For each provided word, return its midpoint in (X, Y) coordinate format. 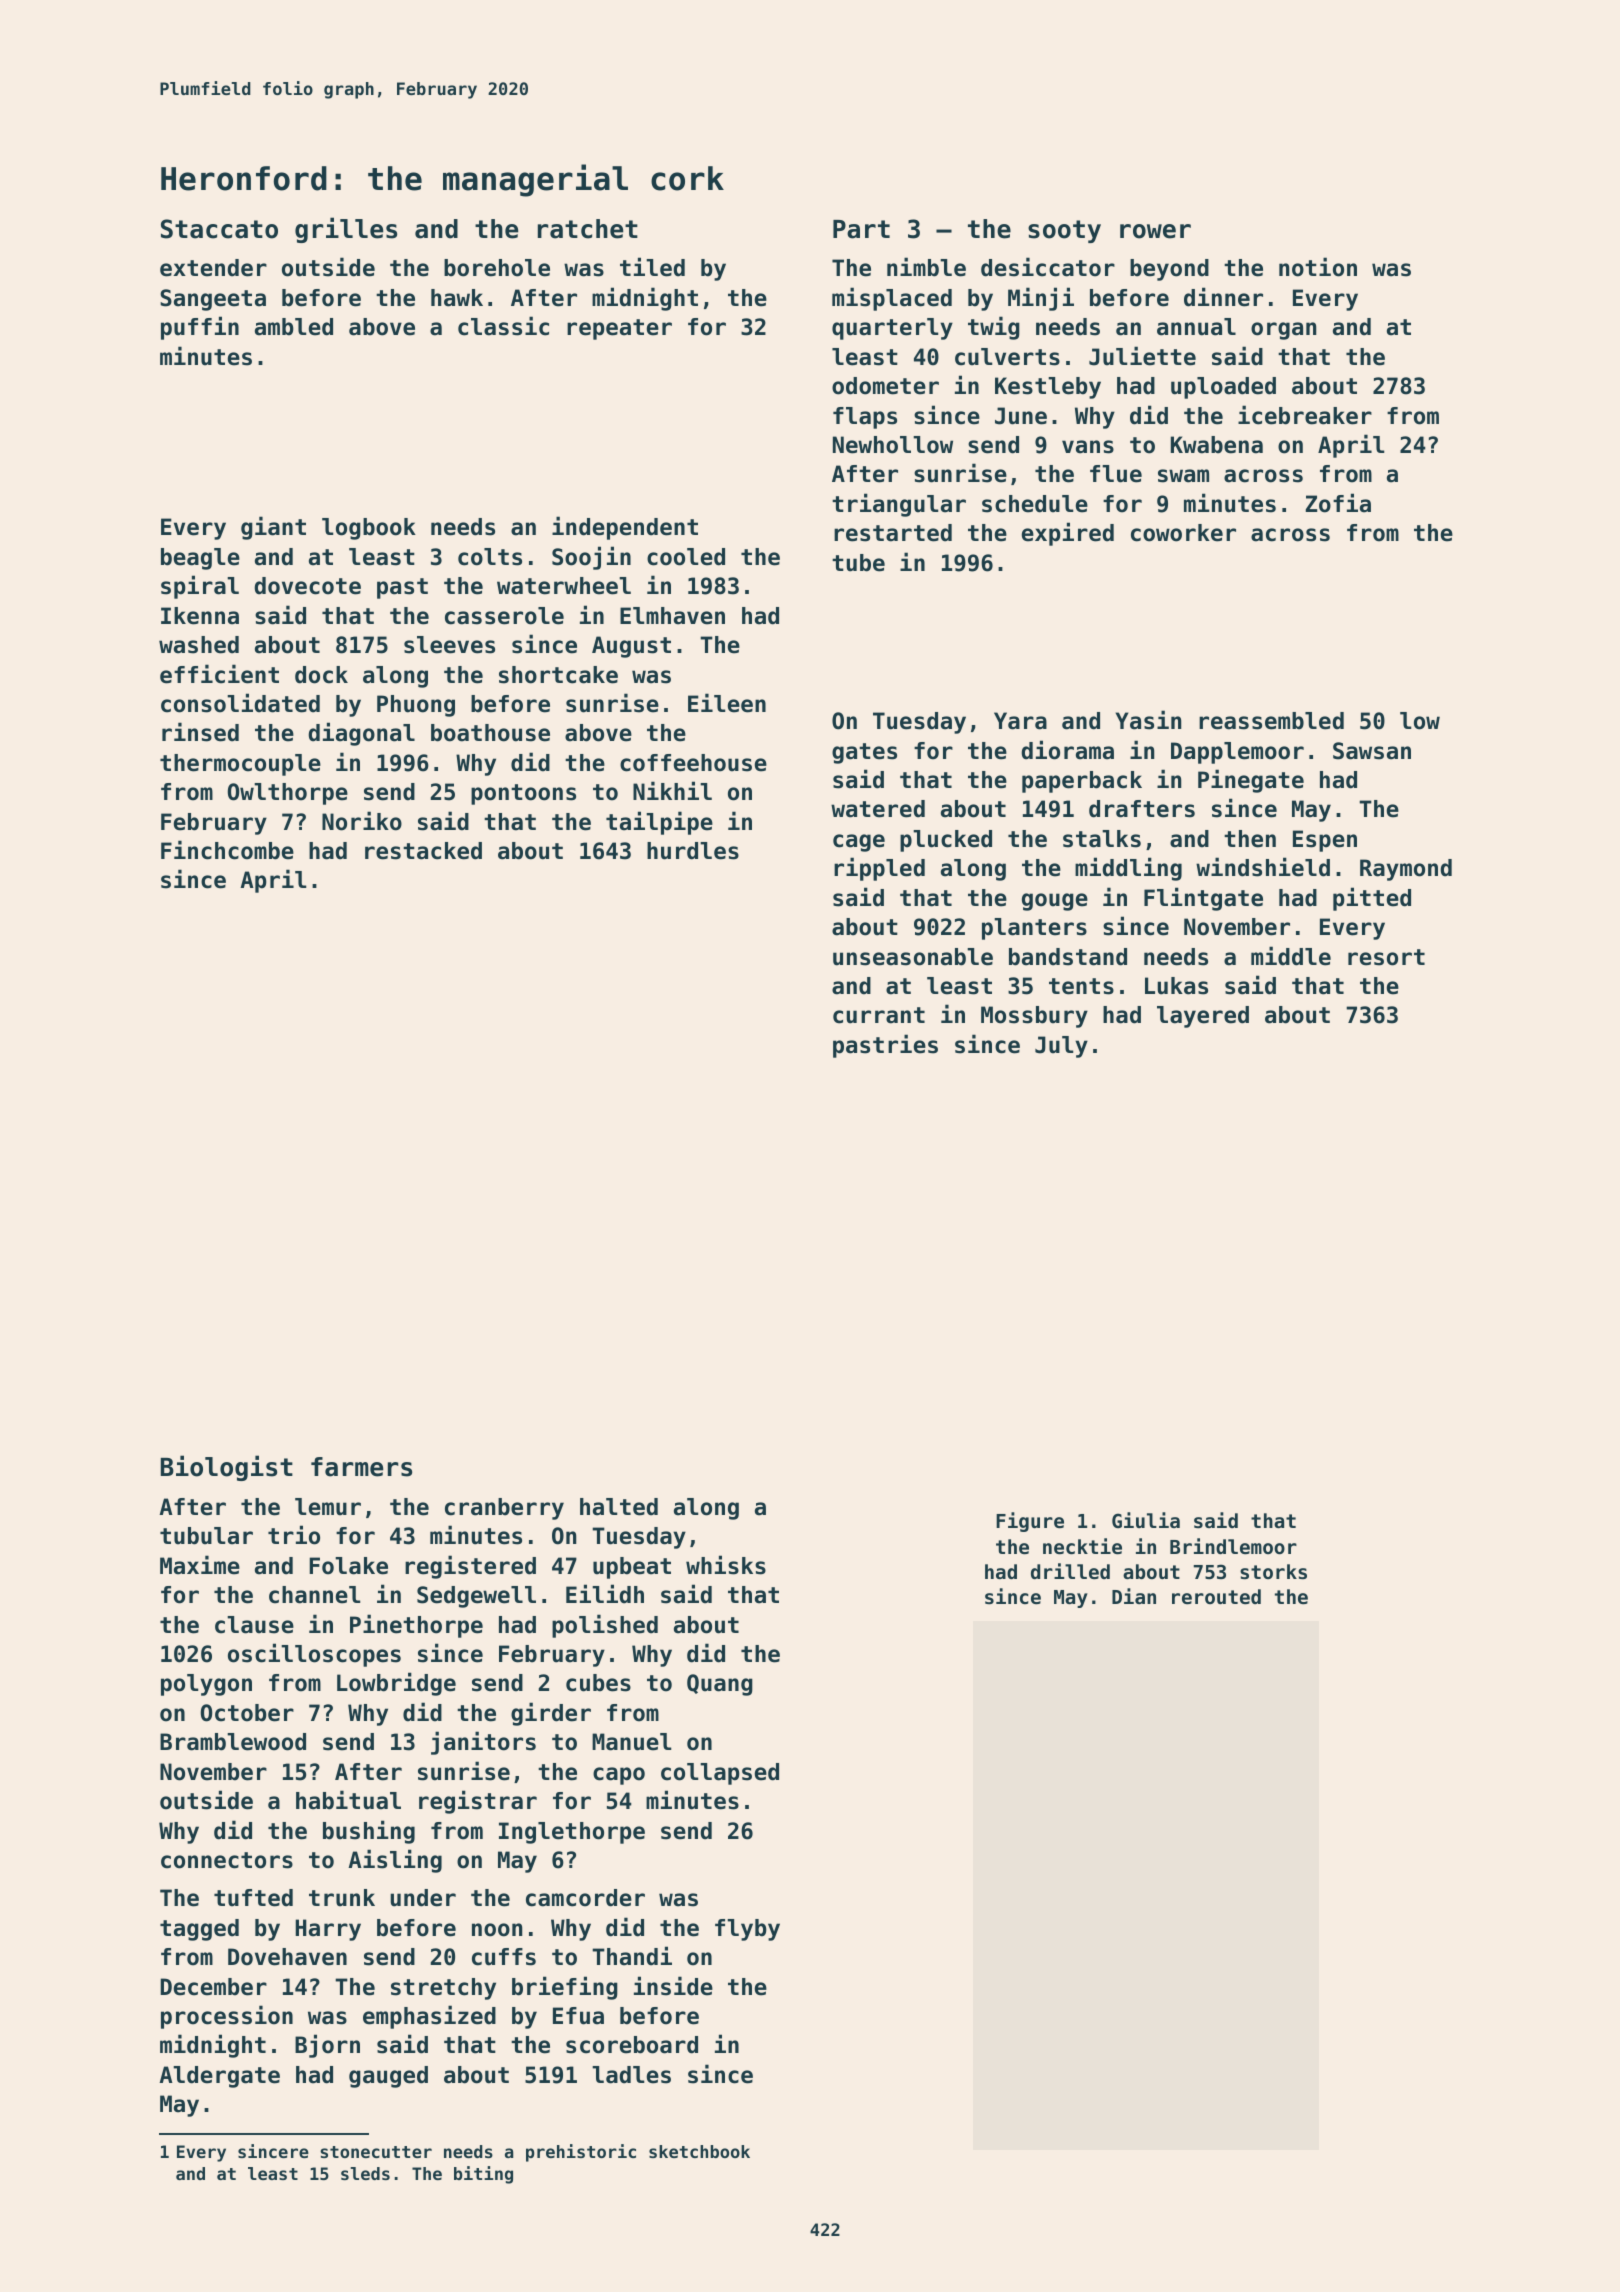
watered (878, 809)
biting (483, 2175)
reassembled (1271, 721)
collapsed (720, 1774)
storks (1273, 1571)
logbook (369, 529)
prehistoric (581, 2153)
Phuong (416, 706)
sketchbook (699, 2151)
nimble (926, 267)
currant (879, 1015)
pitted (1372, 899)
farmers (361, 1467)
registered (470, 1567)
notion (1318, 267)
